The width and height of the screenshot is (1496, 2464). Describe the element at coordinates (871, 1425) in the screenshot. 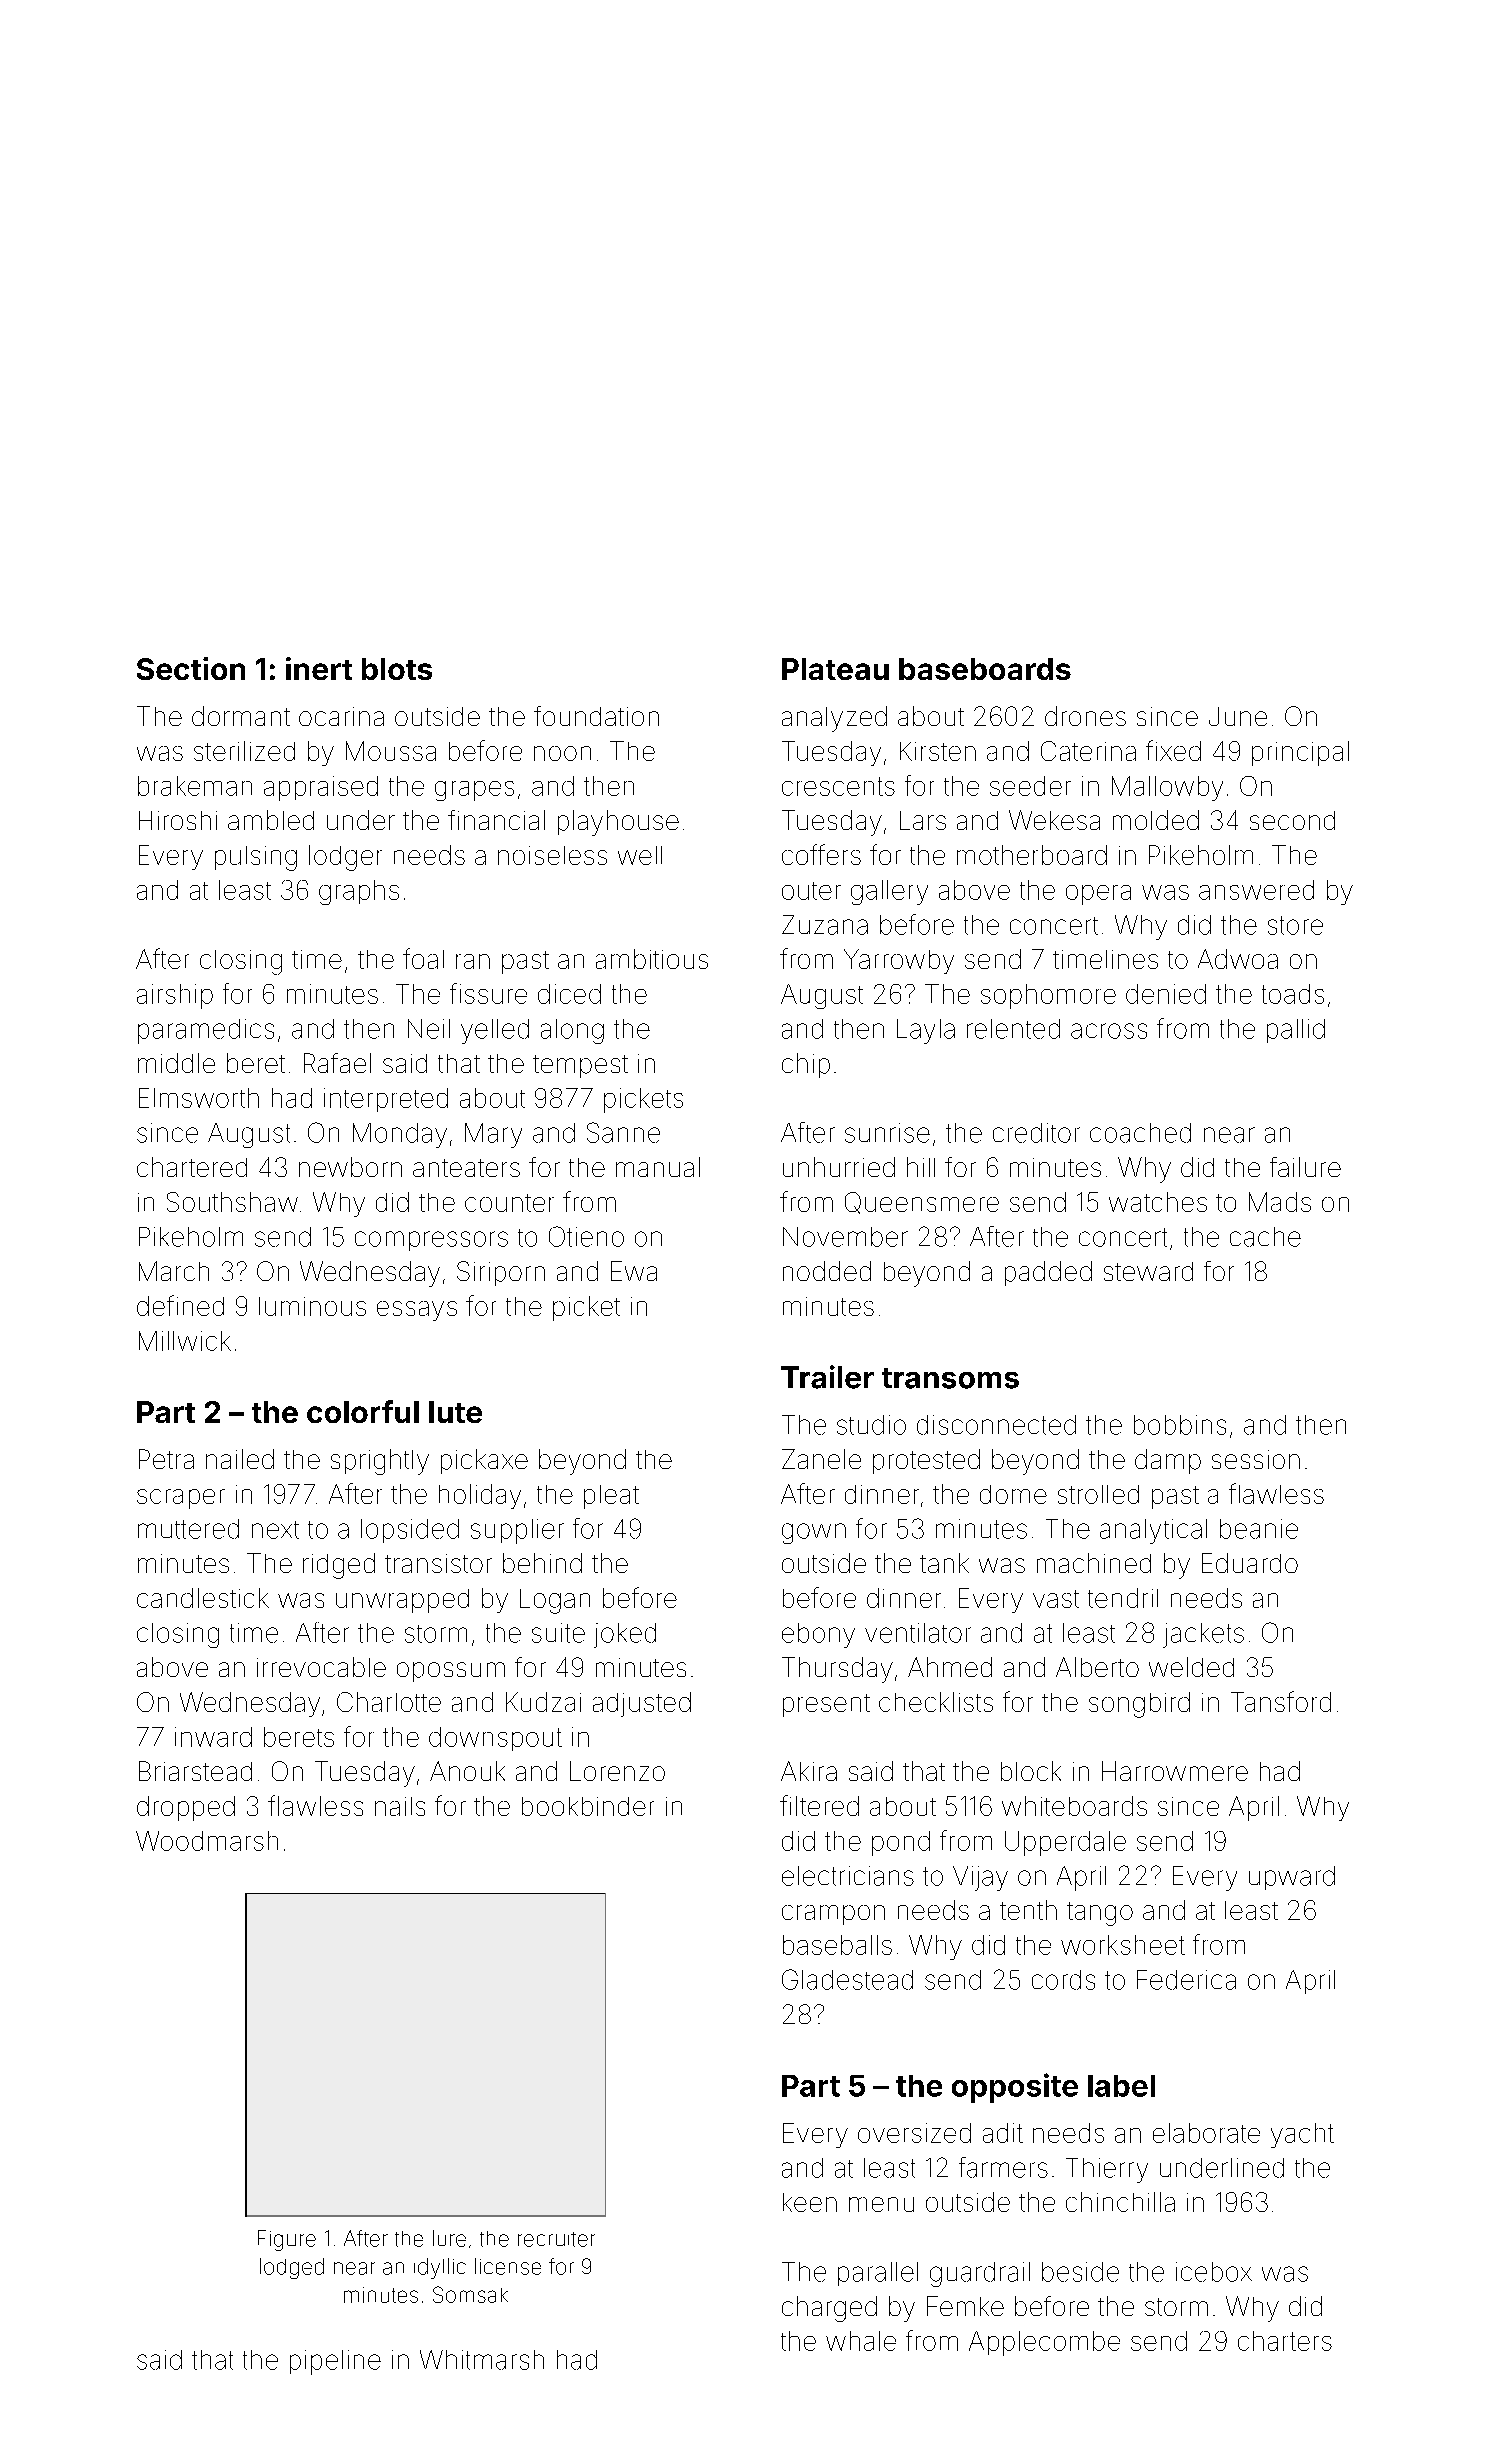

I see `studio` at that location.
